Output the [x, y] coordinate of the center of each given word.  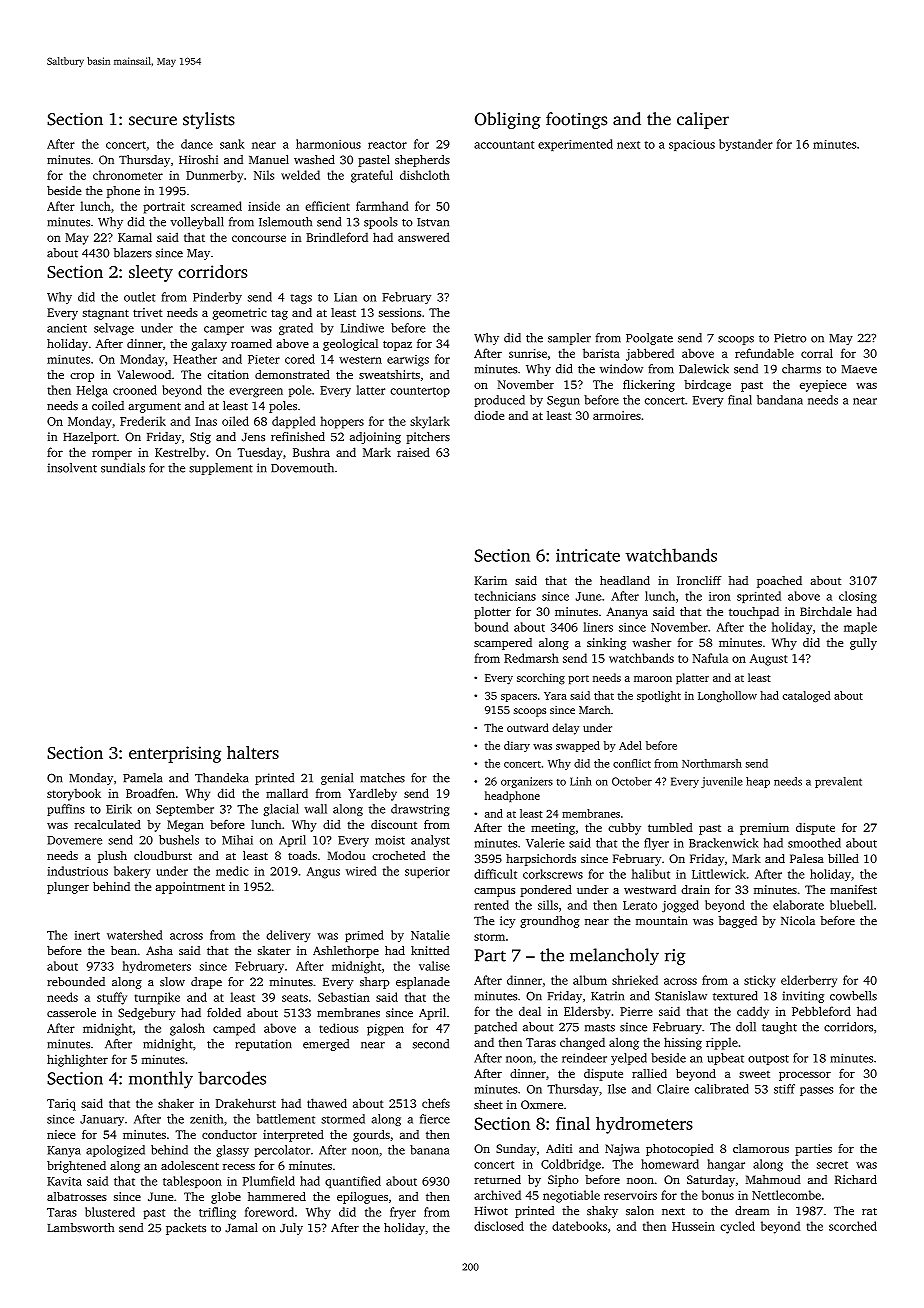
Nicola [798, 920]
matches [382, 778]
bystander [746, 145]
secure [153, 121]
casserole [71, 1012]
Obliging [508, 120]
